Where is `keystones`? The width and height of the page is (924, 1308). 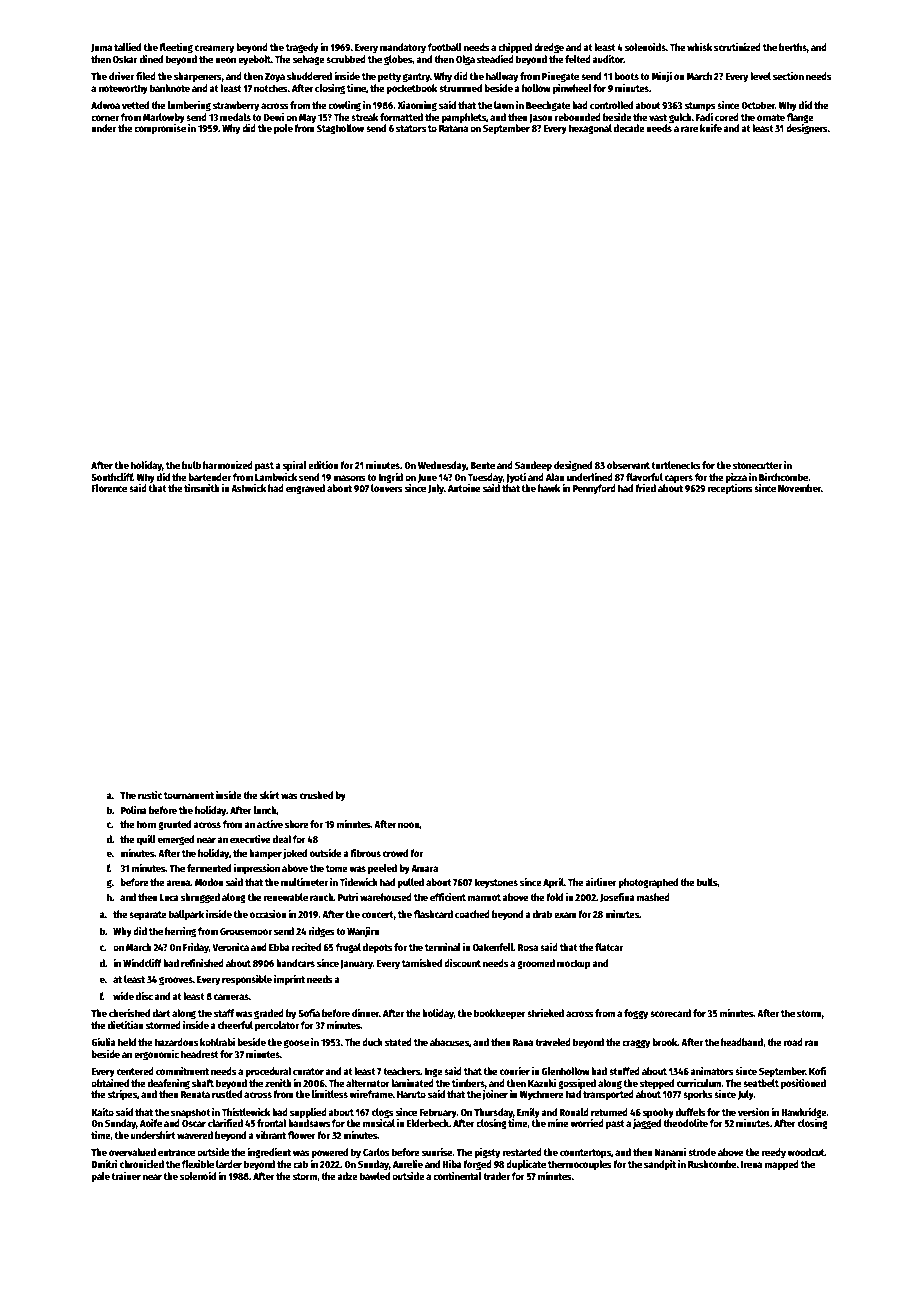
keystones is located at coordinates (496, 883).
